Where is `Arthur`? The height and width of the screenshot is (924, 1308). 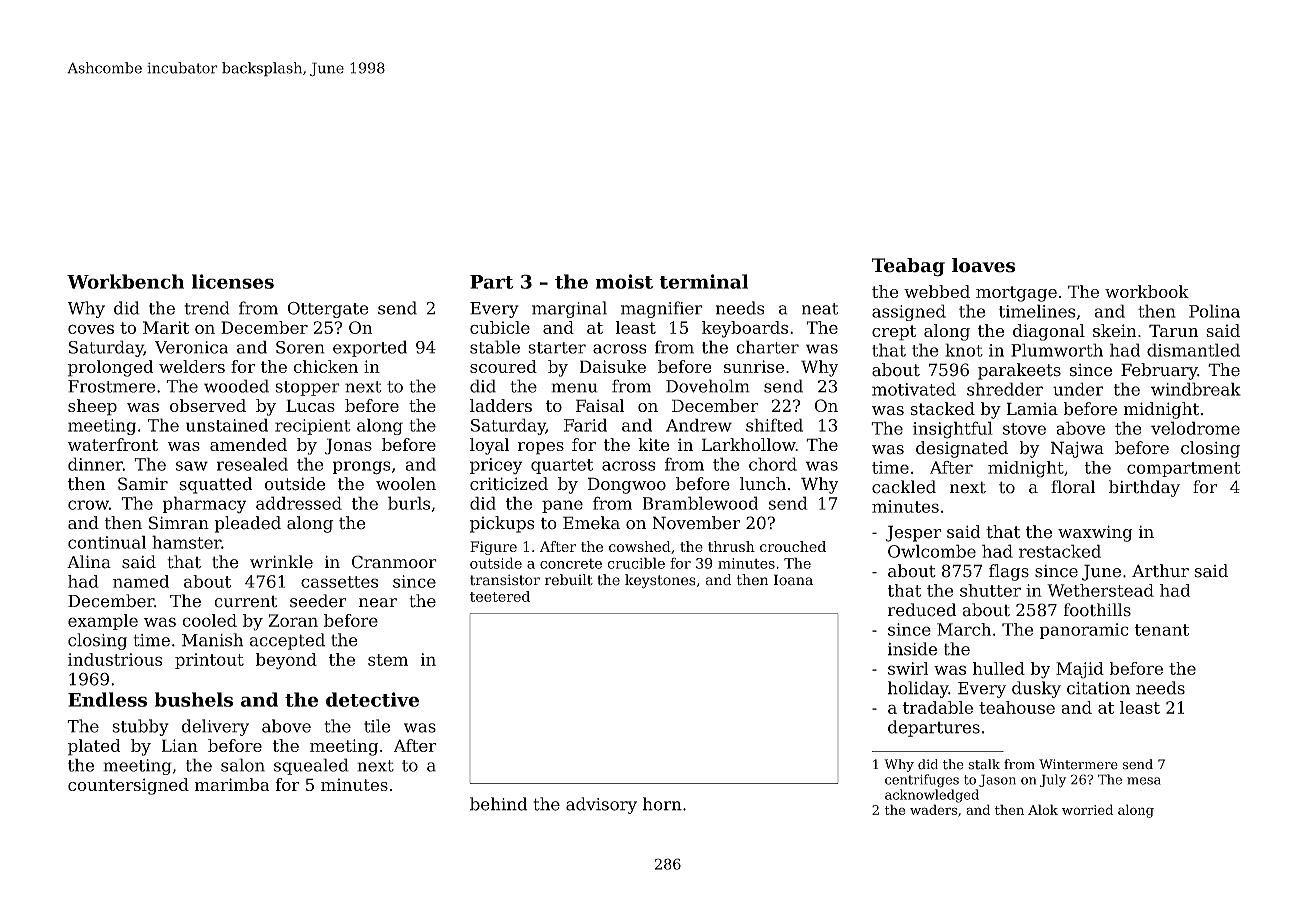 Arthur is located at coordinates (1160, 571).
